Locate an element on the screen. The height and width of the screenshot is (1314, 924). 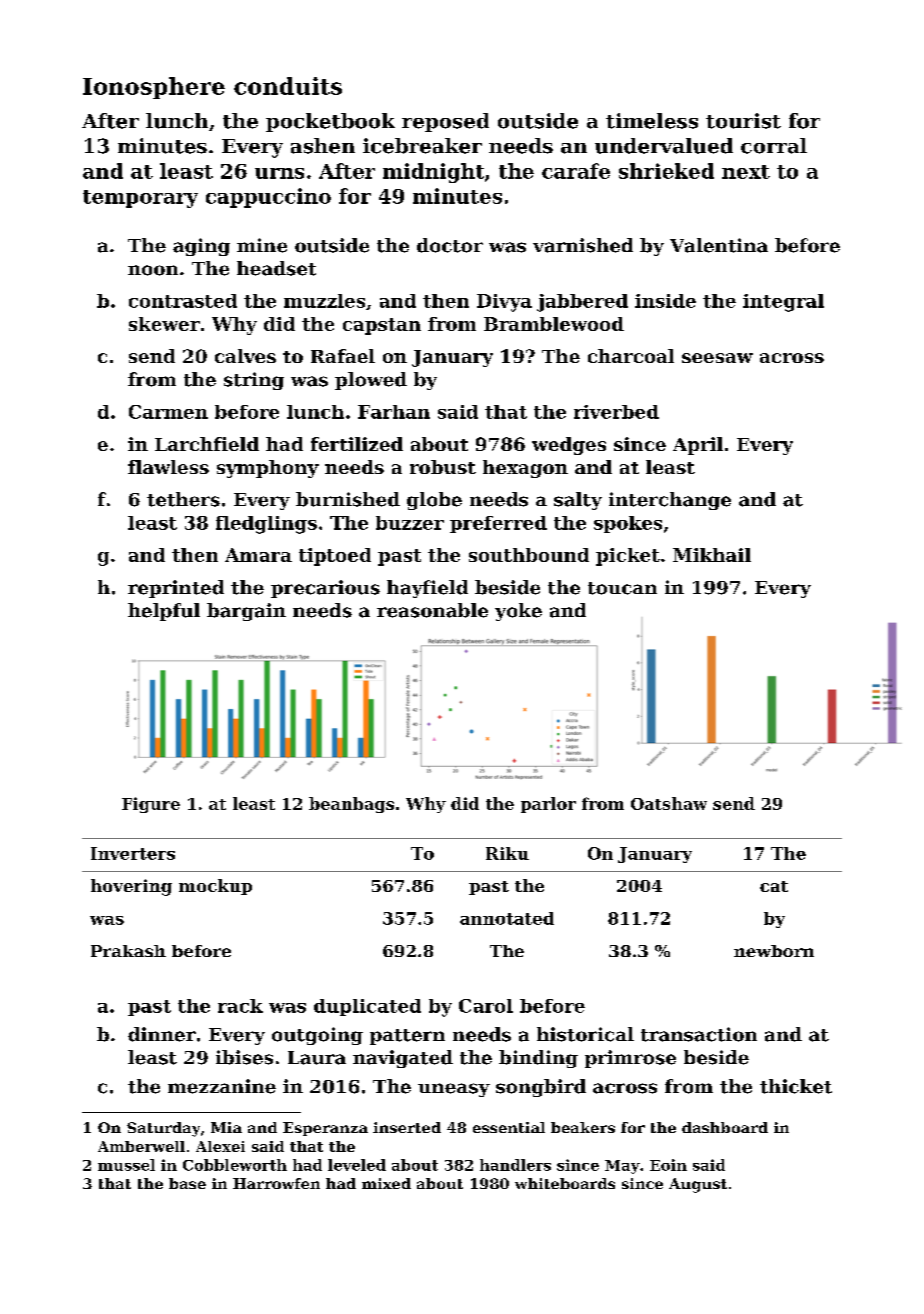
mockup is located at coordinates (215, 887).
